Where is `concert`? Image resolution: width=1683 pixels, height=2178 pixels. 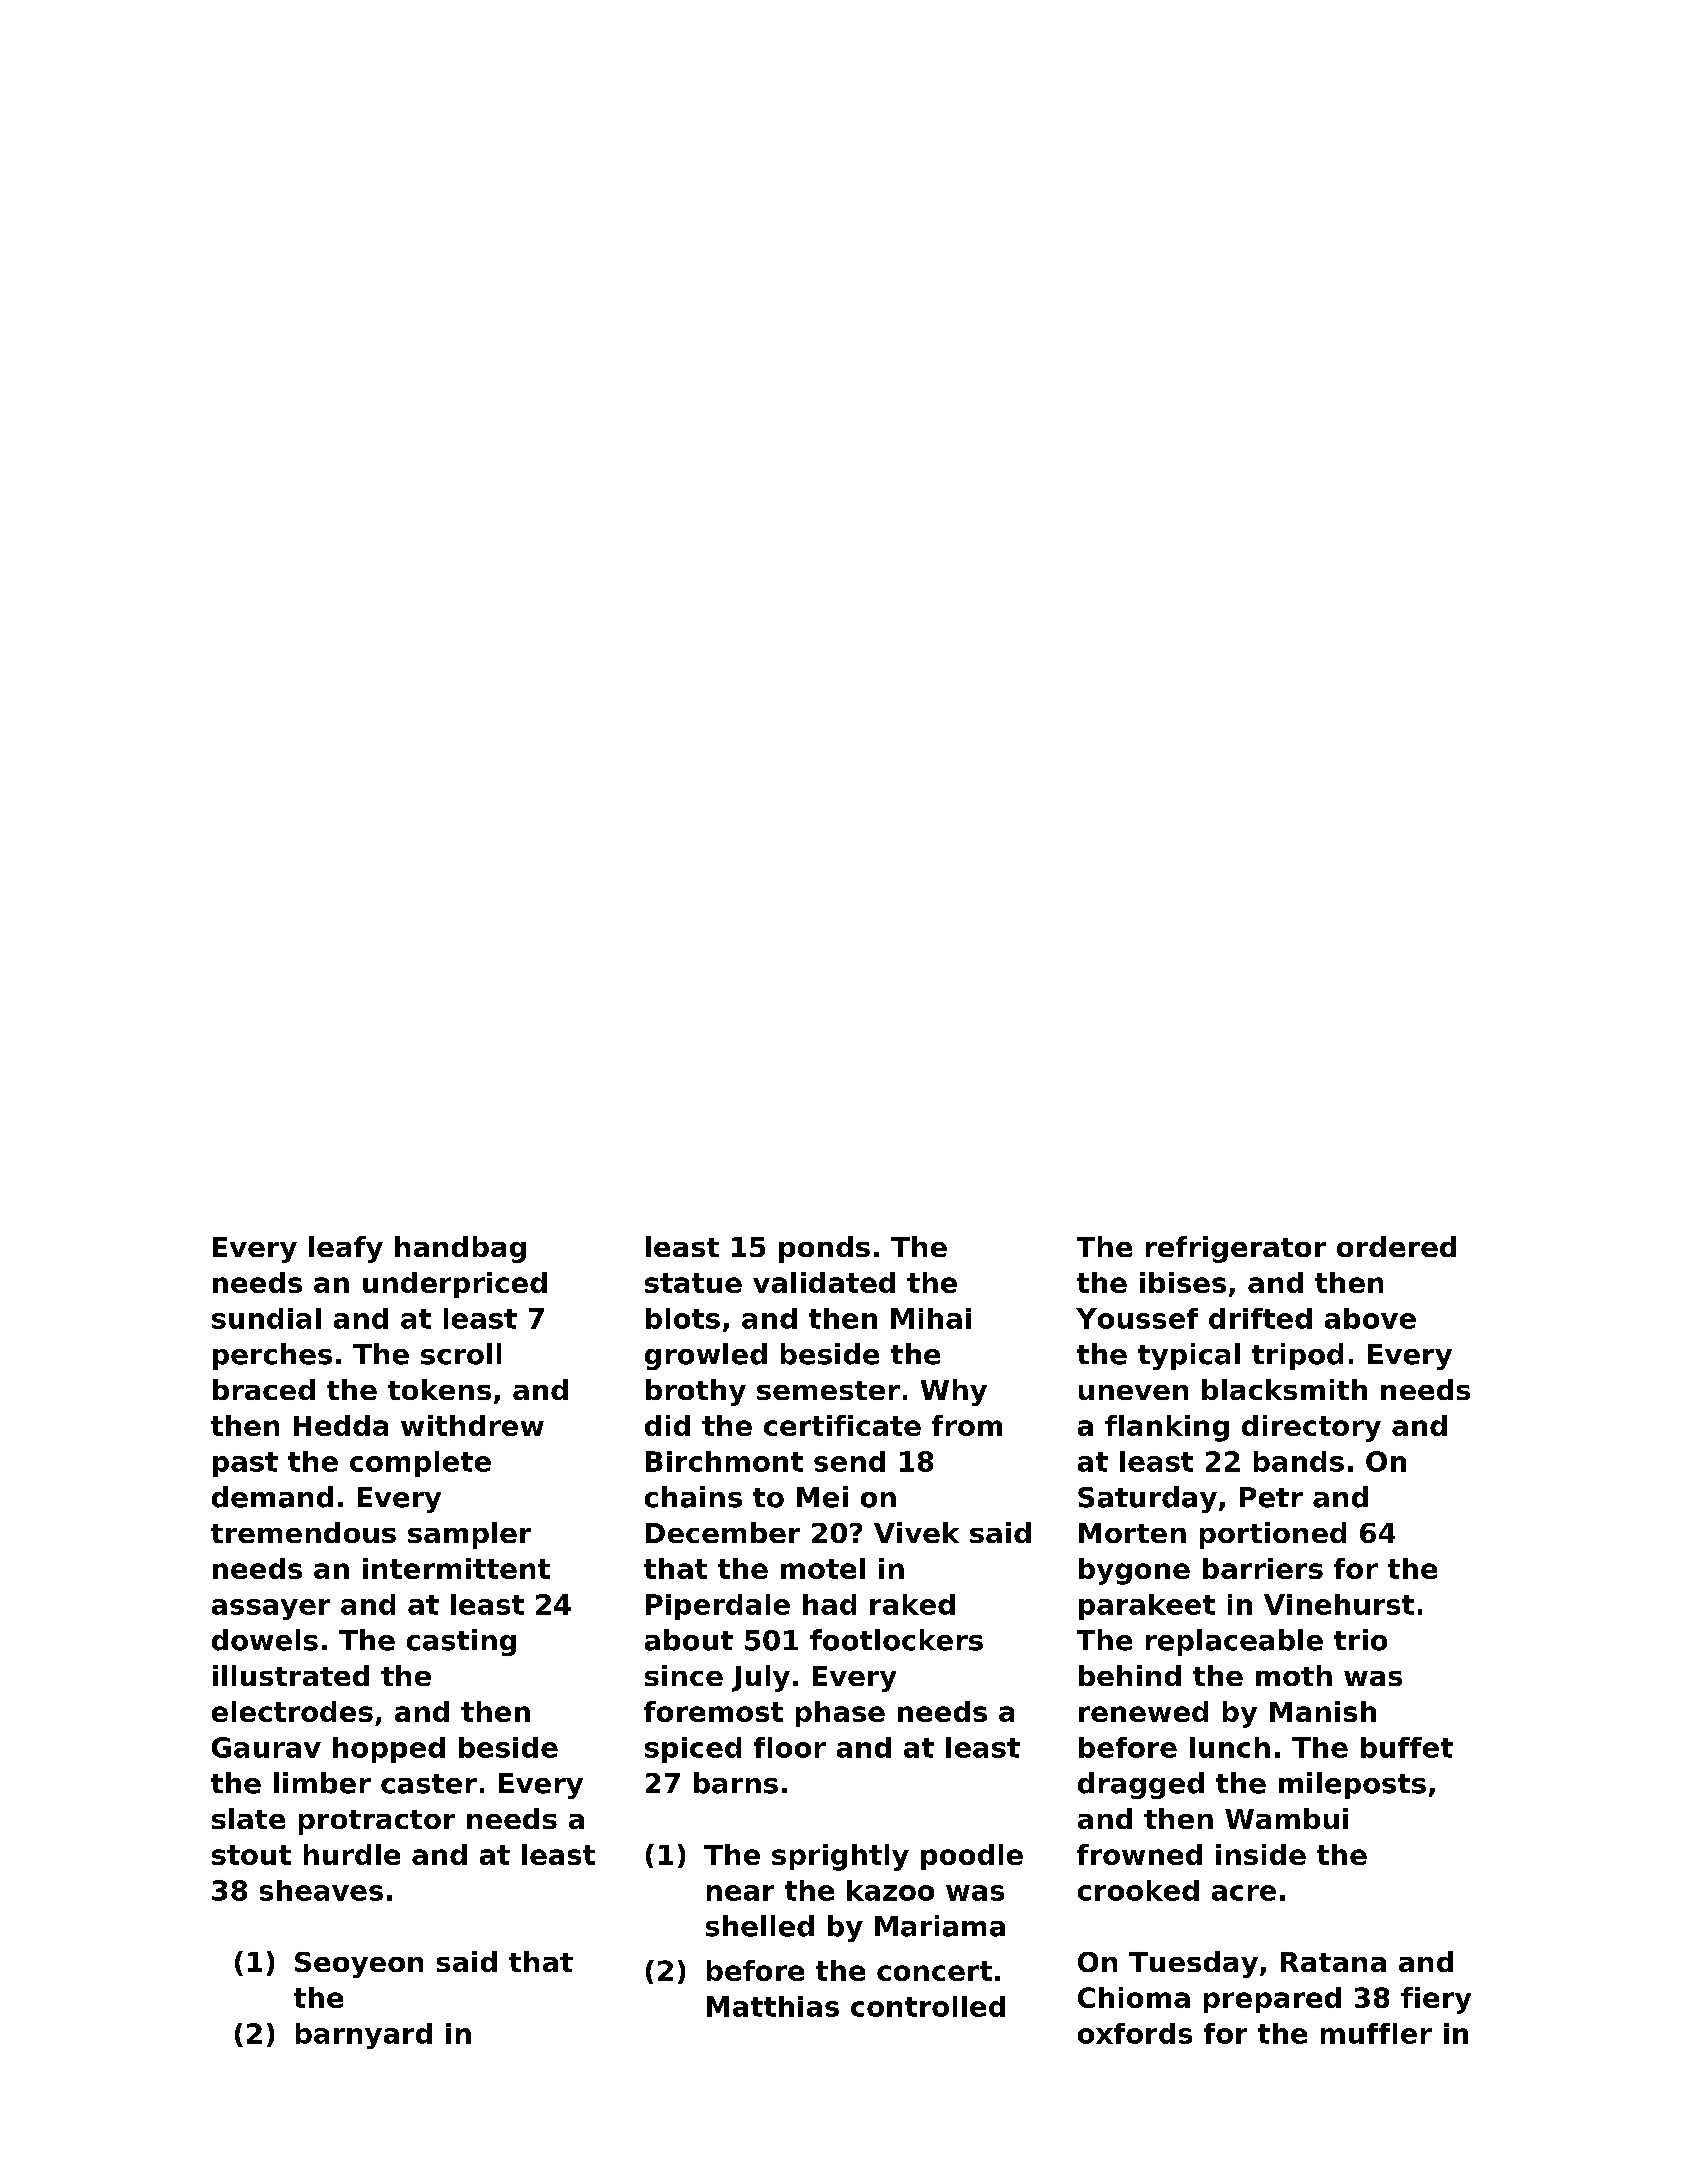
concert is located at coordinates (934, 1971).
